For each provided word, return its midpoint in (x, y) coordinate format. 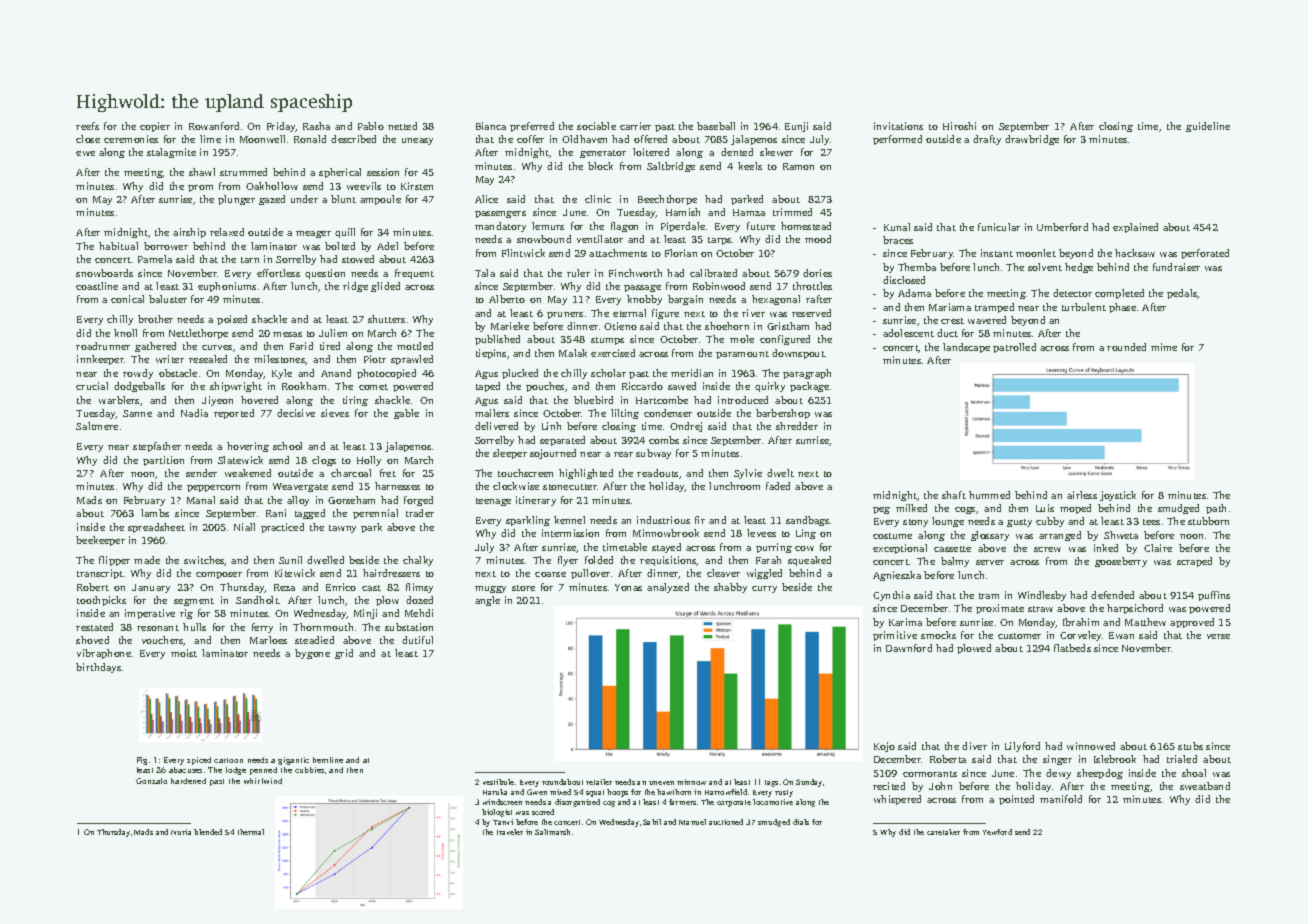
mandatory (500, 227)
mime (1164, 347)
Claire (1158, 548)
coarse (550, 574)
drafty (987, 140)
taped (488, 387)
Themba (917, 267)
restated (94, 627)
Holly (369, 461)
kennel (569, 520)
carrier (635, 126)
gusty (1019, 523)
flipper (114, 561)
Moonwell (262, 139)
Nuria (181, 832)
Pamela (155, 259)
